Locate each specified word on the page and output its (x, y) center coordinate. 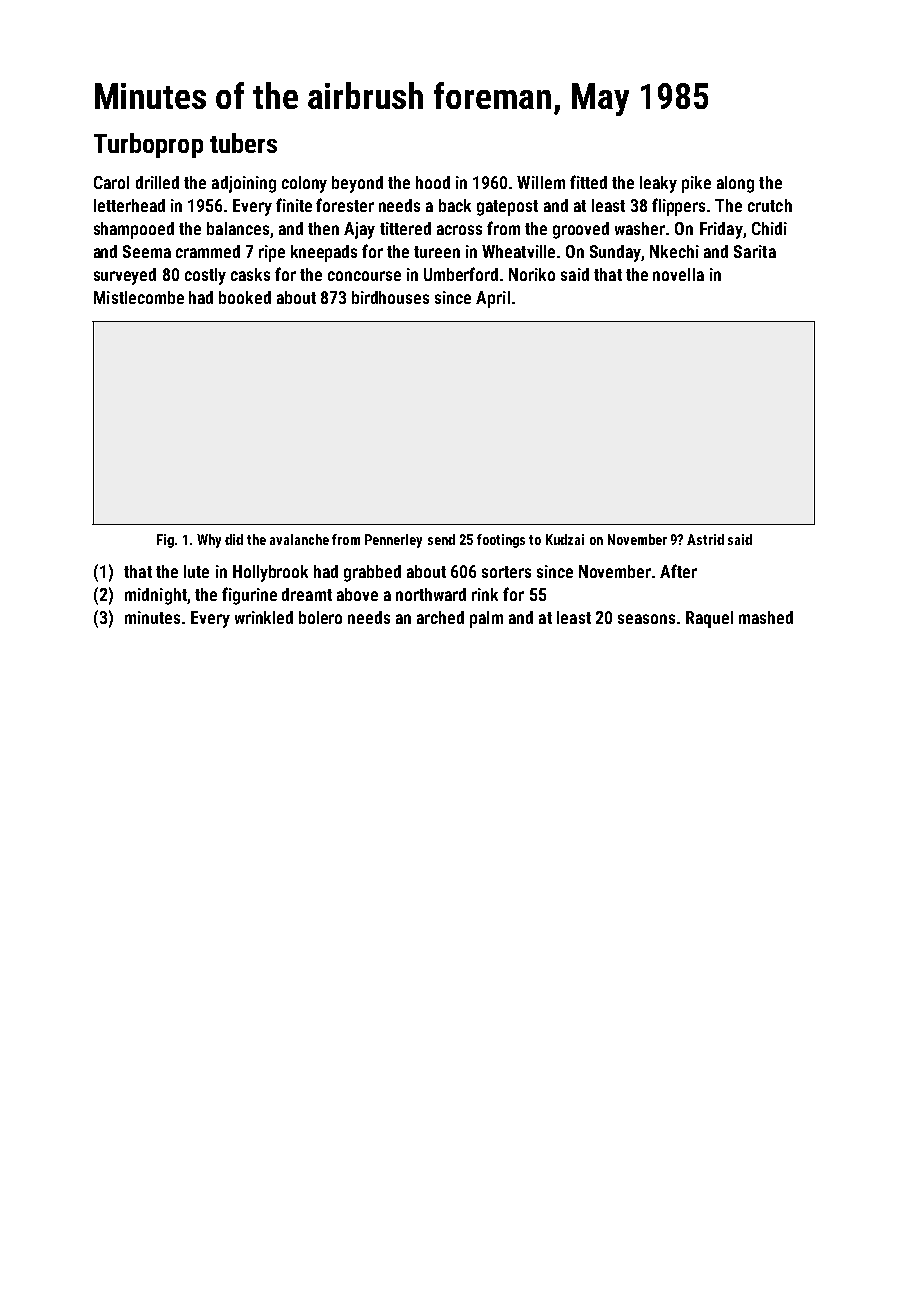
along (735, 184)
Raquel (709, 619)
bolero (320, 617)
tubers (243, 143)
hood (433, 182)
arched (440, 617)
